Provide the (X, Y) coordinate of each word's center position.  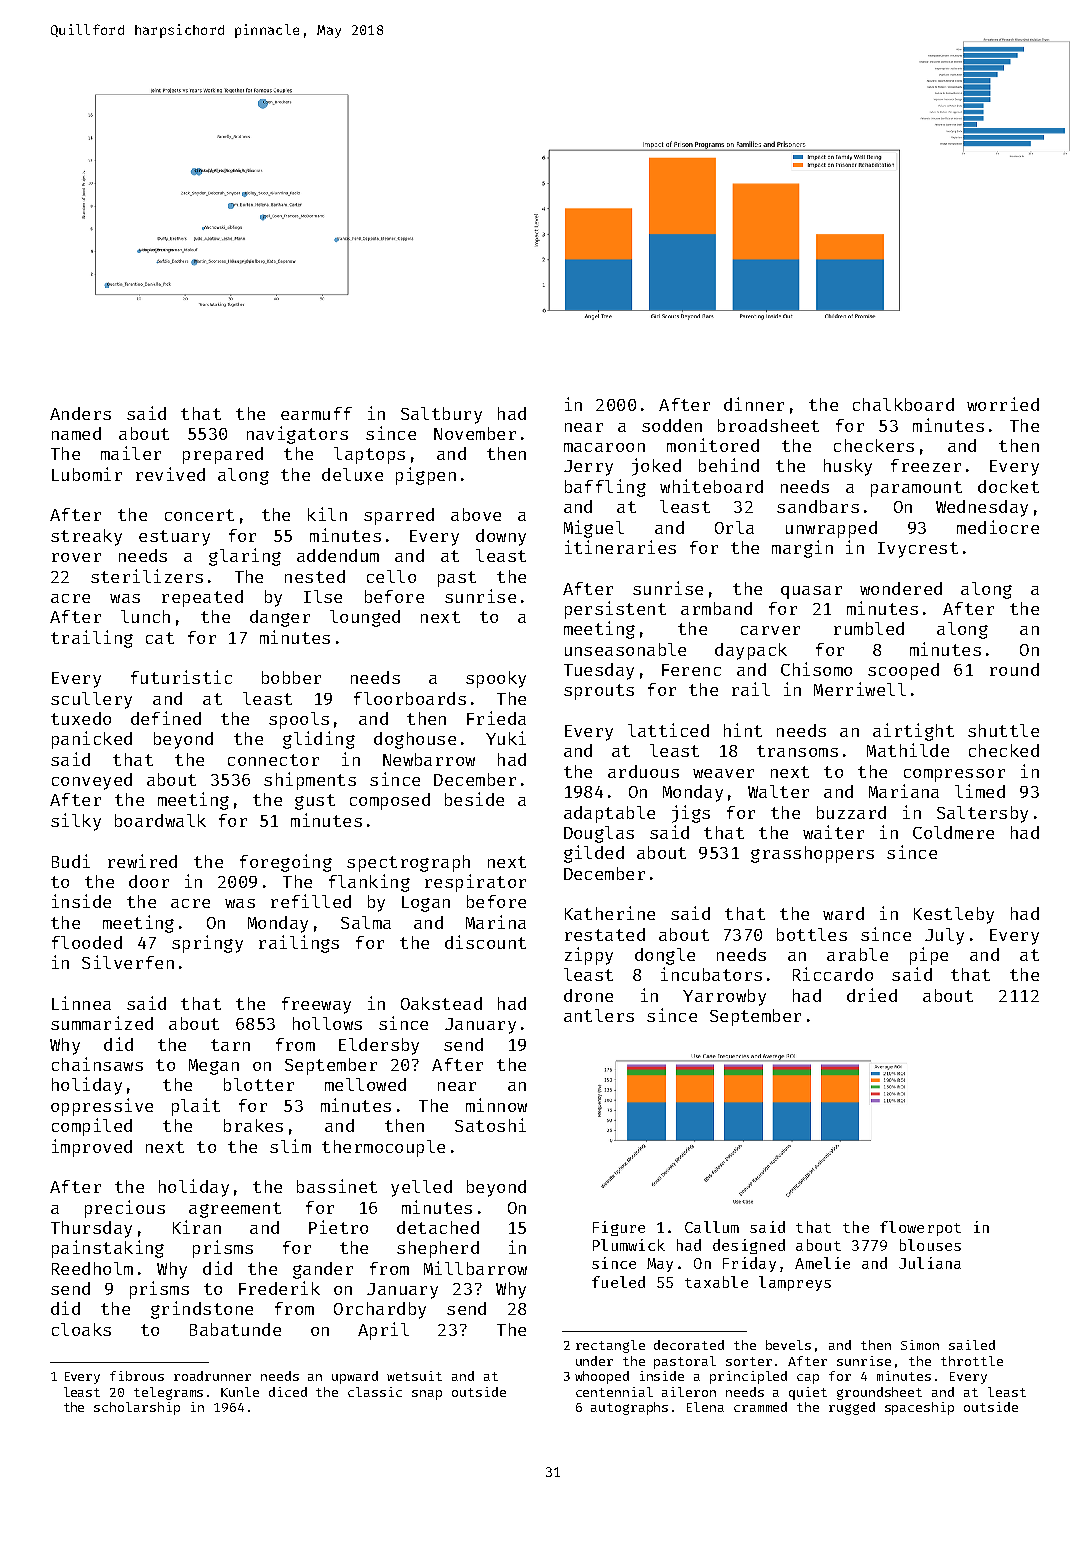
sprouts (599, 692)
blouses (930, 1245)
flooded (87, 942)
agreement (235, 1210)
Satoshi (490, 1125)
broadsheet (768, 425)
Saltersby (982, 814)
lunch (145, 616)
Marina (496, 922)
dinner (754, 404)
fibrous (137, 1376)
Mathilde (908, 750)
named (76, 433)
